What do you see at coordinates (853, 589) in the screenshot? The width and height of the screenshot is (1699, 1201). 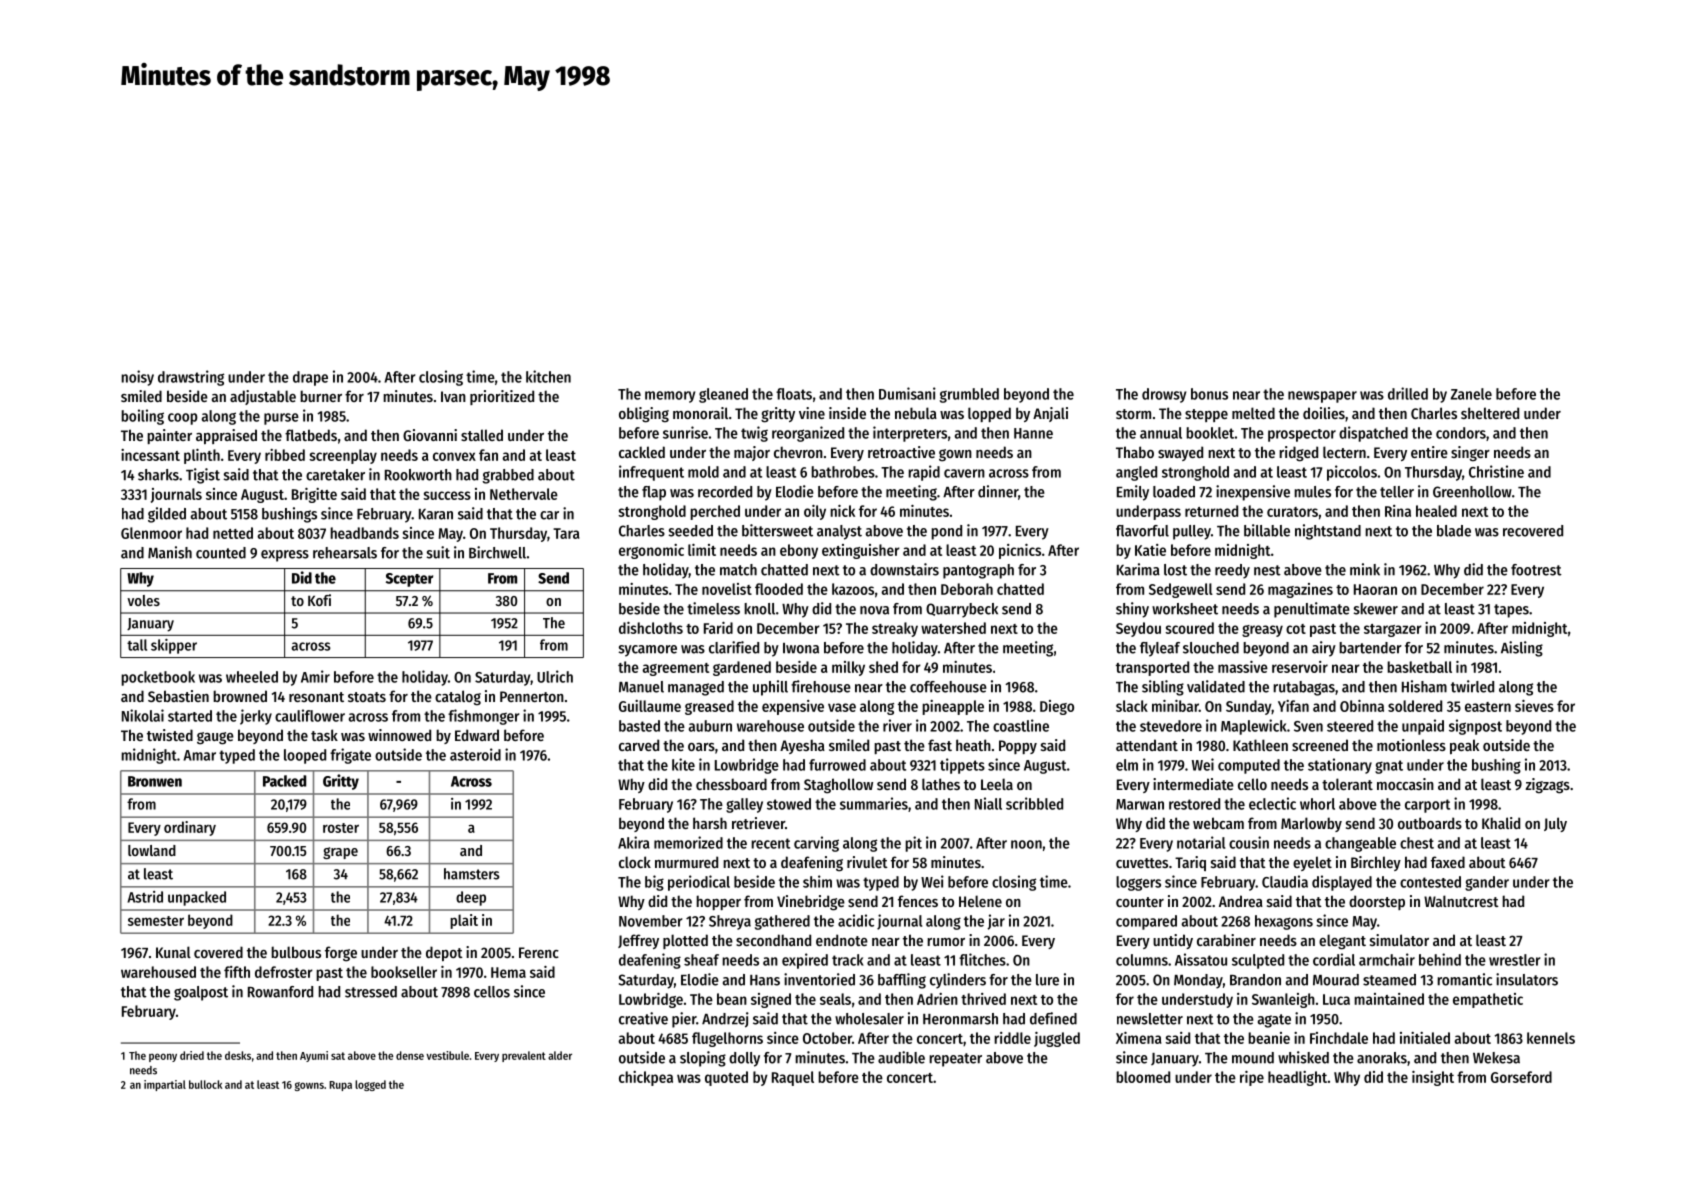 I see `kazoos` at bounding box center [853, 589].
